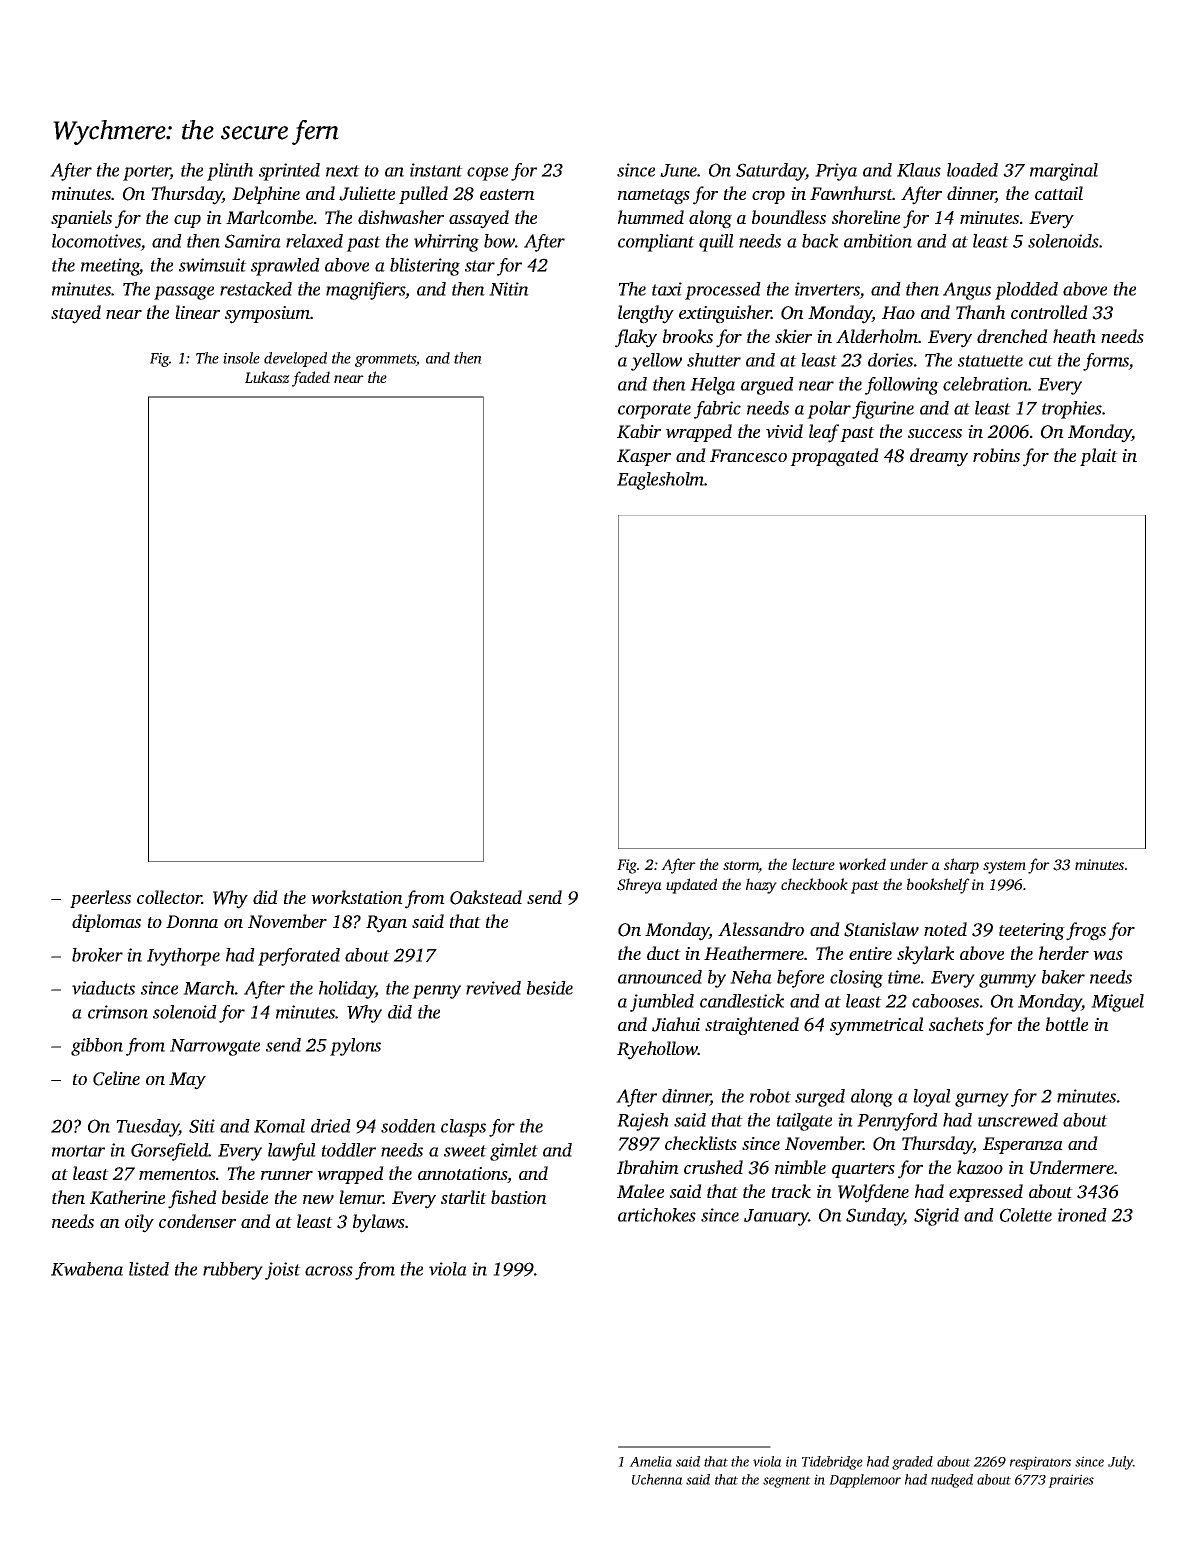  I want to click on artichokes, so click(657, 1215).
